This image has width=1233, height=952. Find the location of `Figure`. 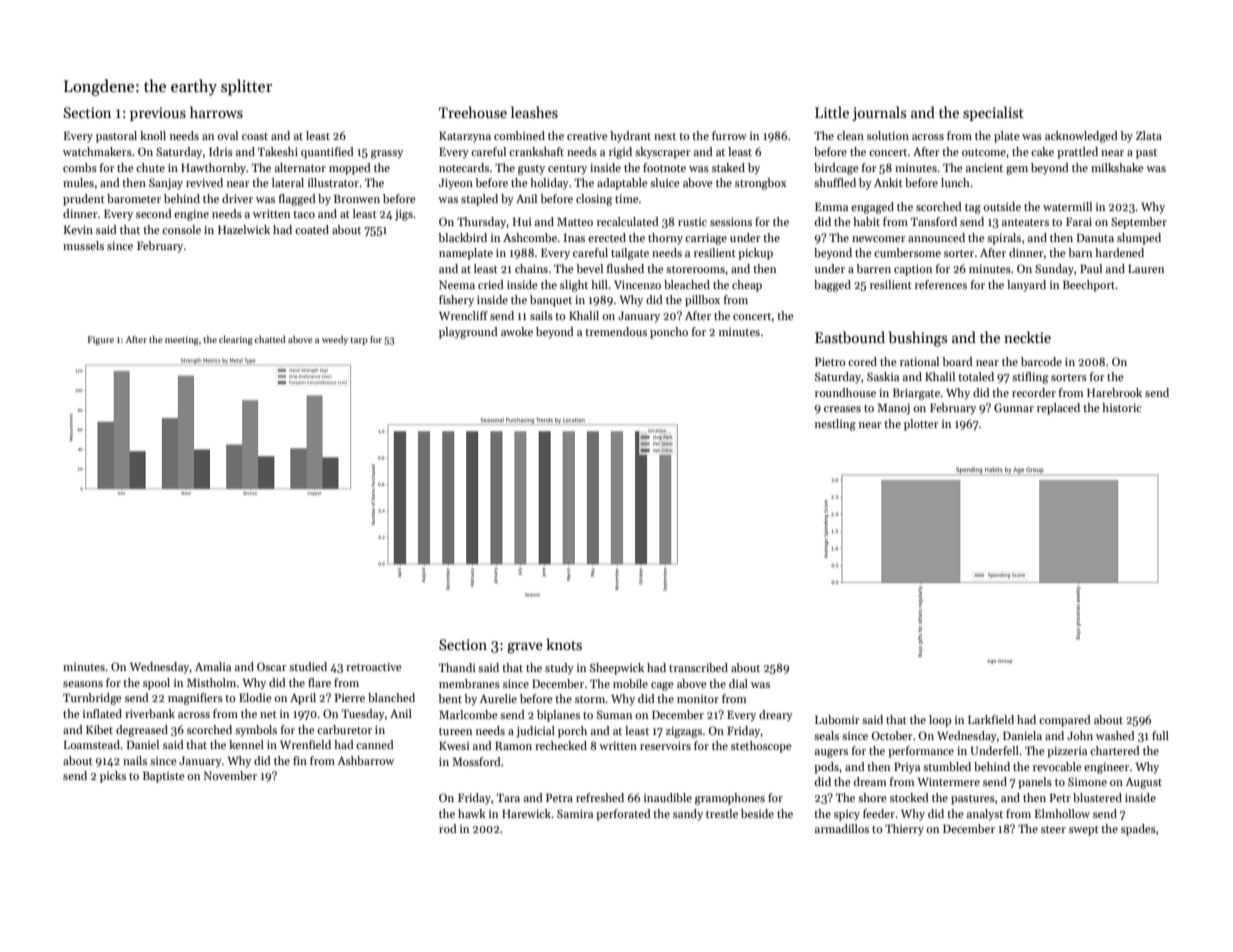

Figure is located at coordinates (100, 340).
